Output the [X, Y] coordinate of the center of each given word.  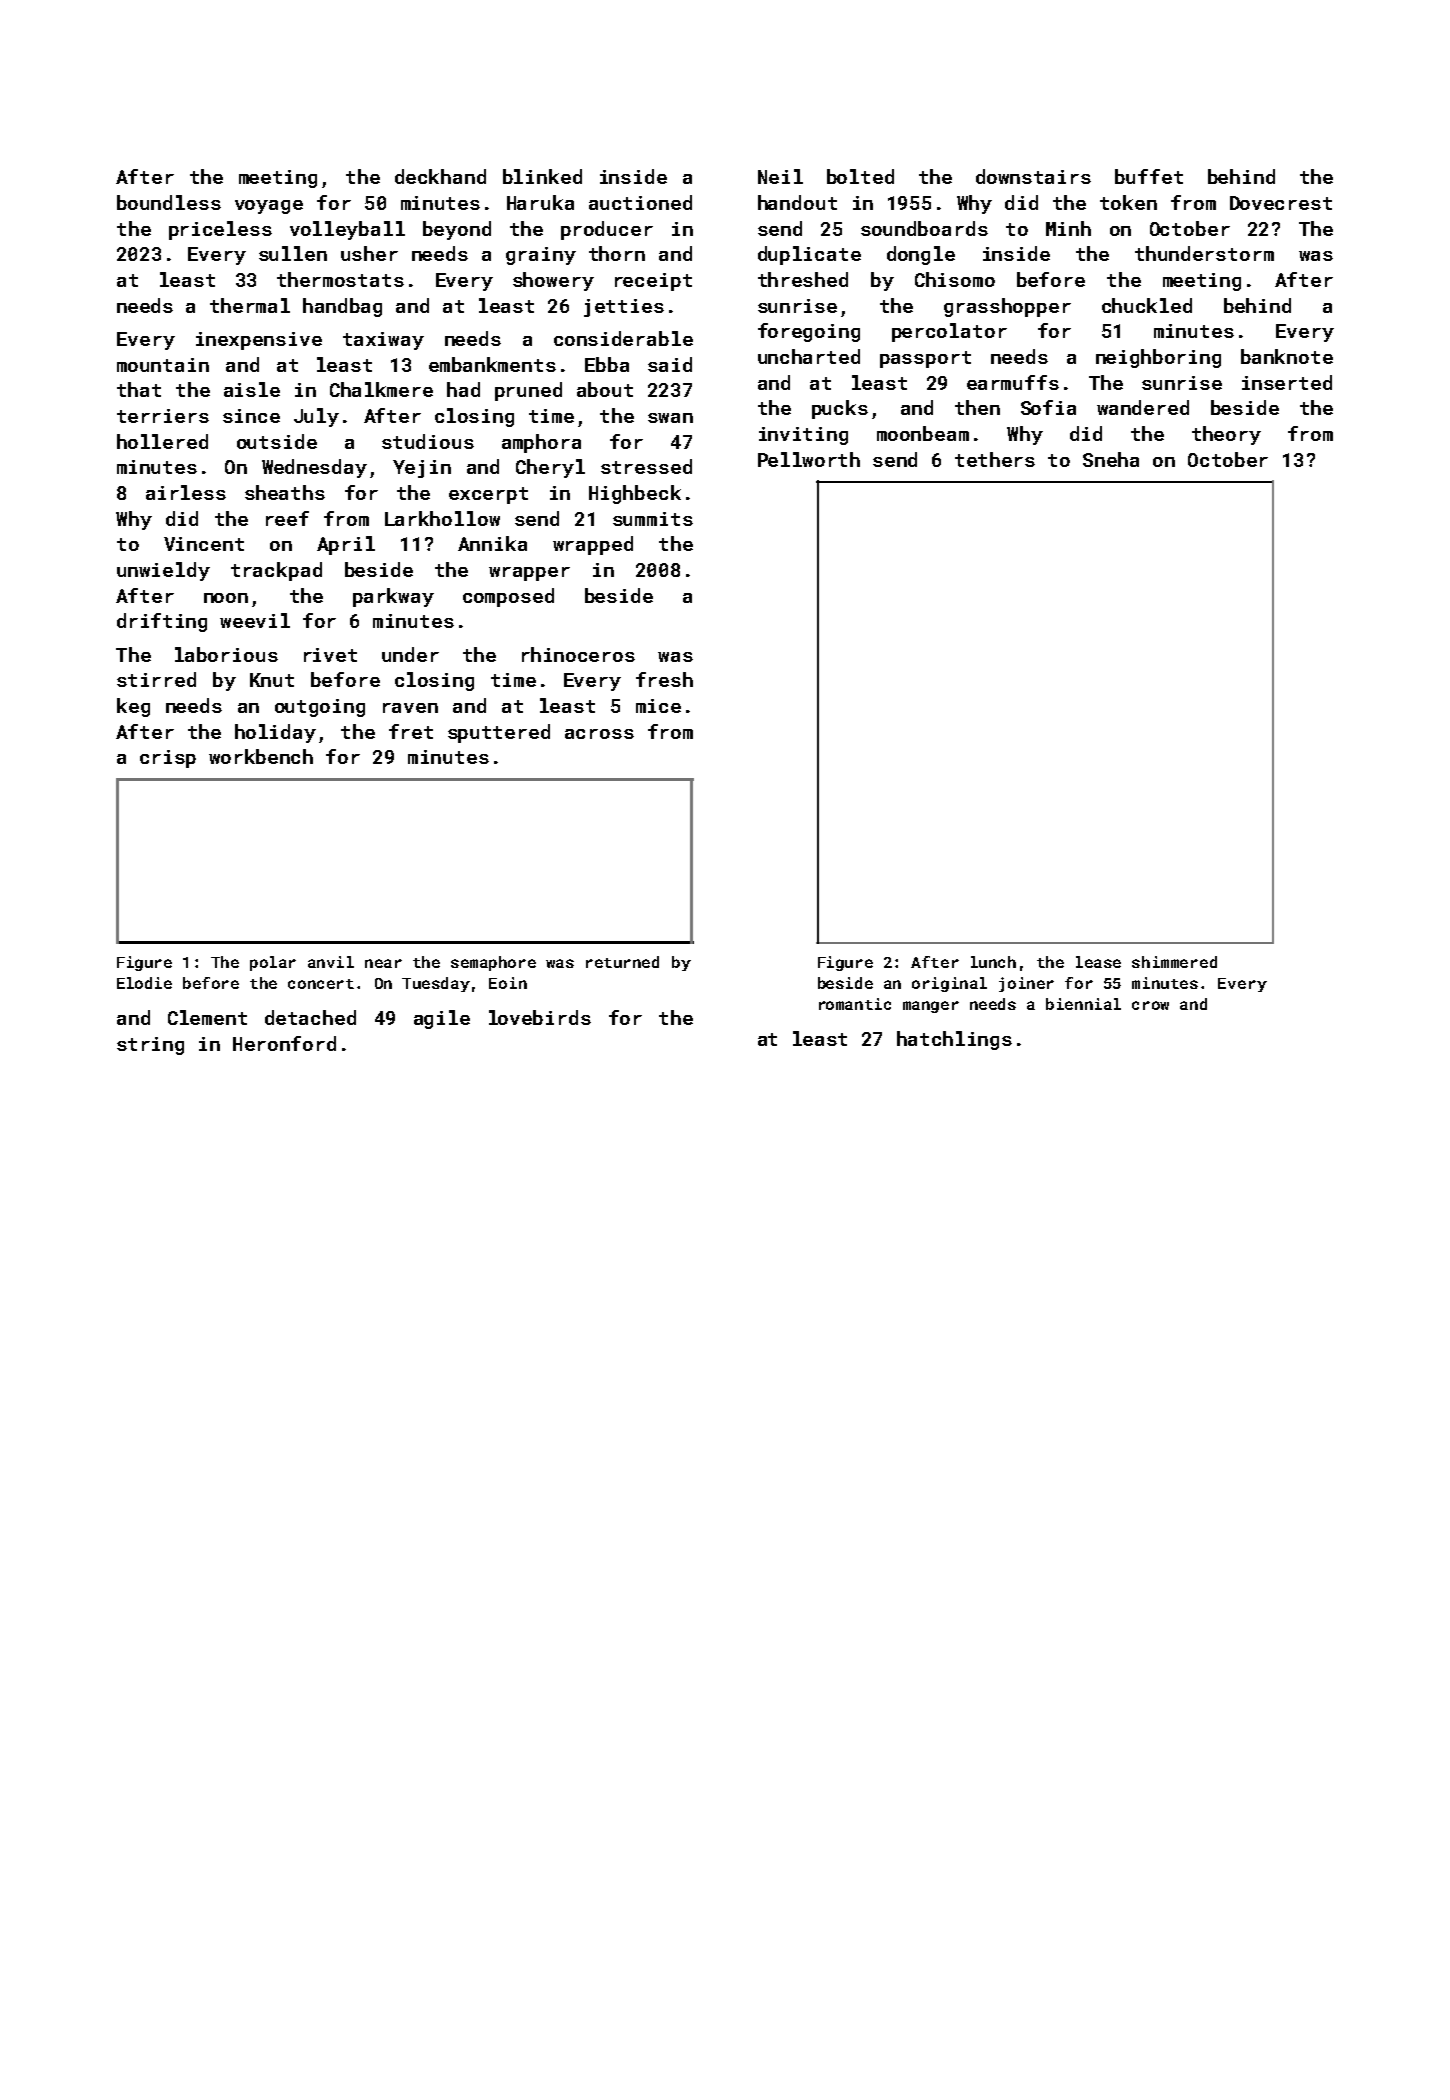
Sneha [1111, 459]
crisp [168, 759]
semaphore [493, 963]
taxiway [383, 341]
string [150, 1046]
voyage [269, 207]
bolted [860, 176]
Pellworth [809, 459]
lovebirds [540, 1017]
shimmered [1174, 962]
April [346, 545]
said [670, 364]
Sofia [1048, 407]
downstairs [1033, 176]
